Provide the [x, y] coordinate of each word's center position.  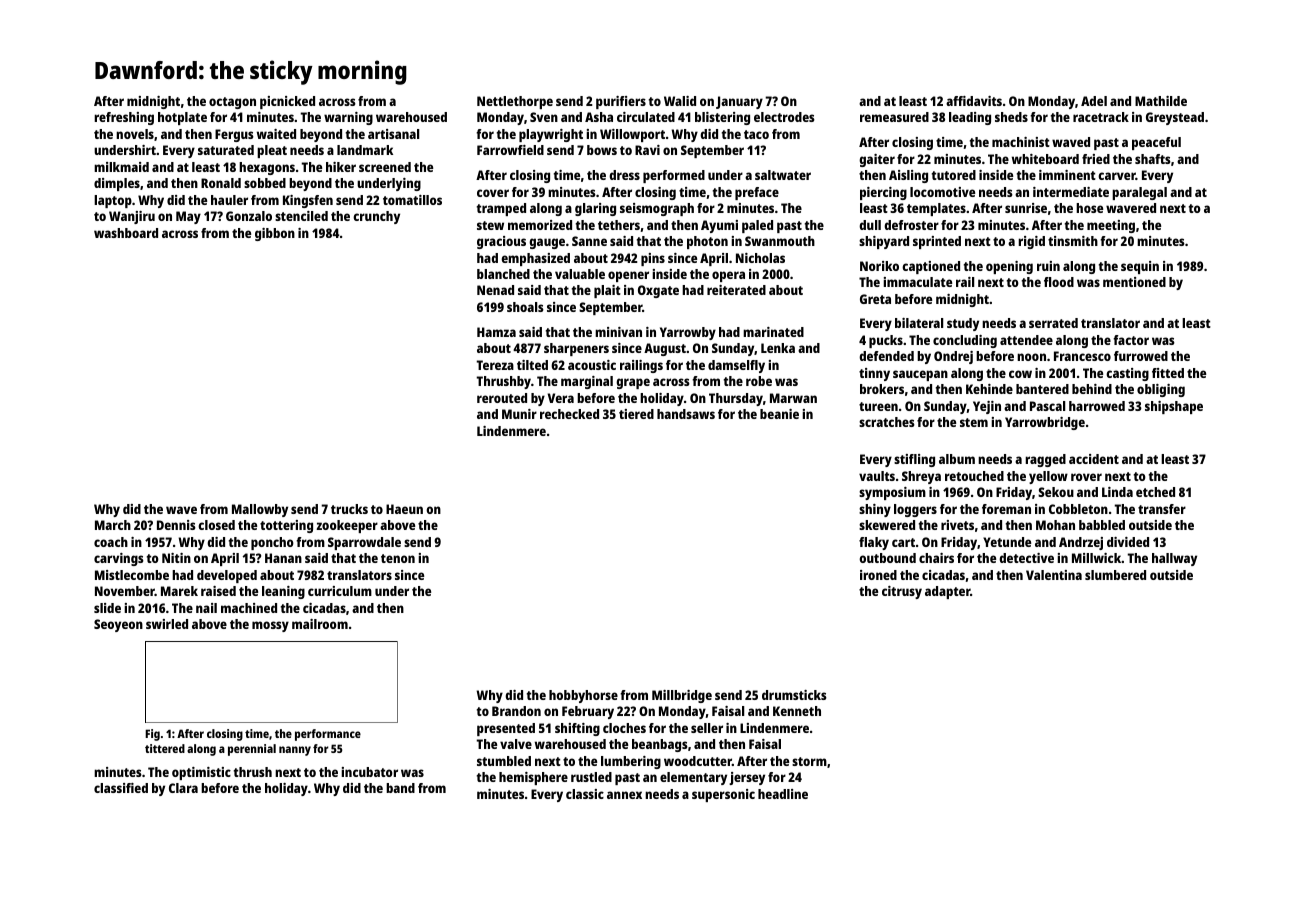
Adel [1094, 101]
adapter [947, 592]
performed [674, 176]
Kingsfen [308, 201]
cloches [624, 728]
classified [121, 788]
